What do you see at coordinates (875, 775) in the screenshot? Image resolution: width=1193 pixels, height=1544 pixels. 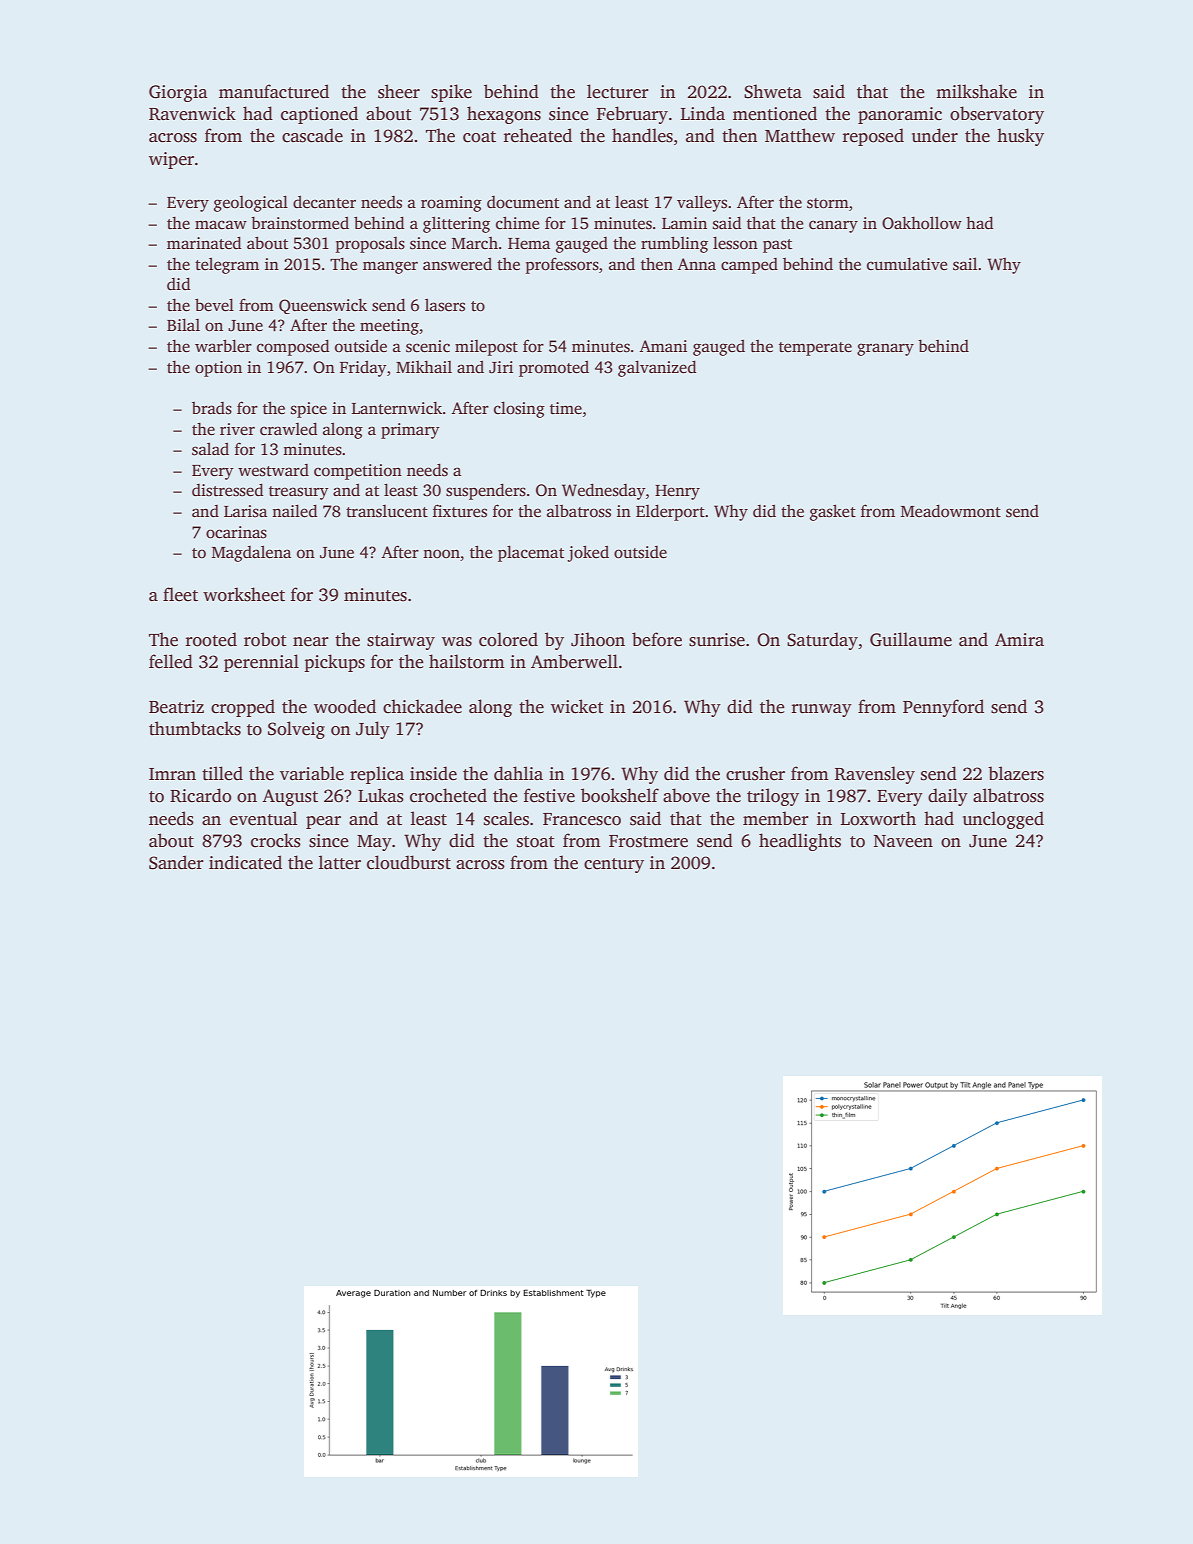 I see `Ravensley` at bounding box center [875, 775].
